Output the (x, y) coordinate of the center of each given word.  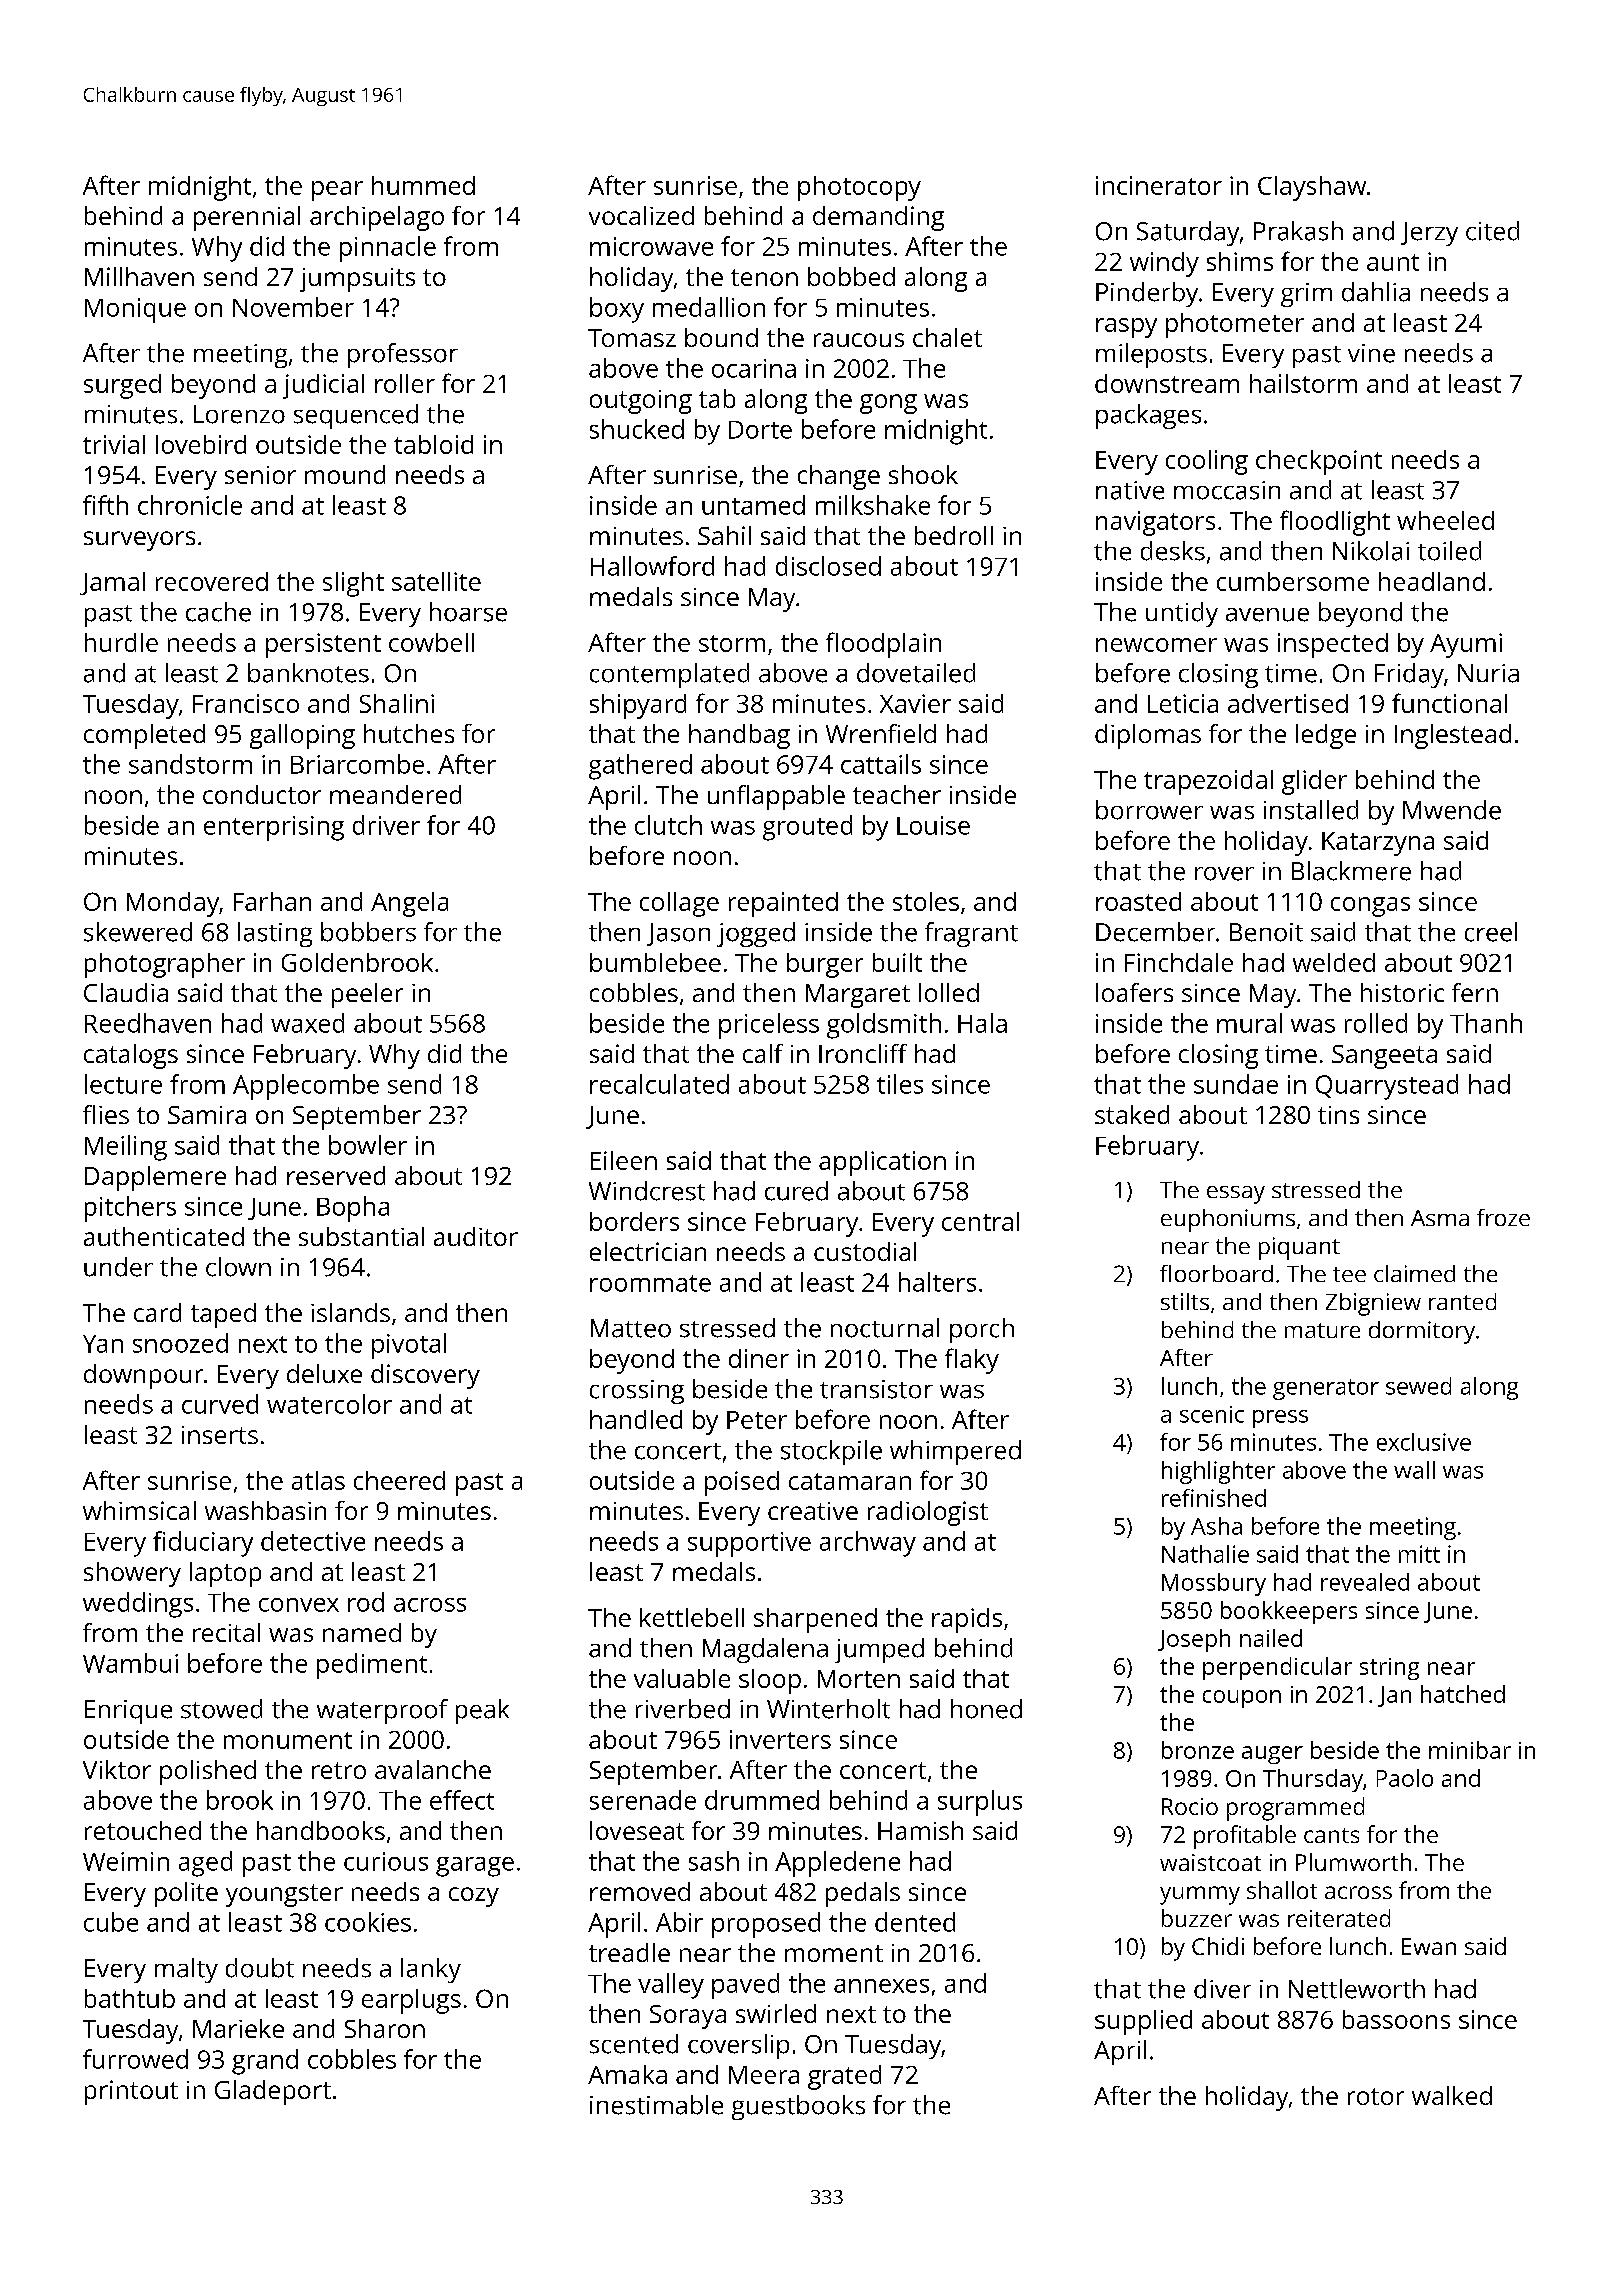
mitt (1419, 1554)
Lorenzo (239, 414)
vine (1371, 353)
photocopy (859, 188)
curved (220, 1404)
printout (131, 2092)
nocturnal (885, 1328)
